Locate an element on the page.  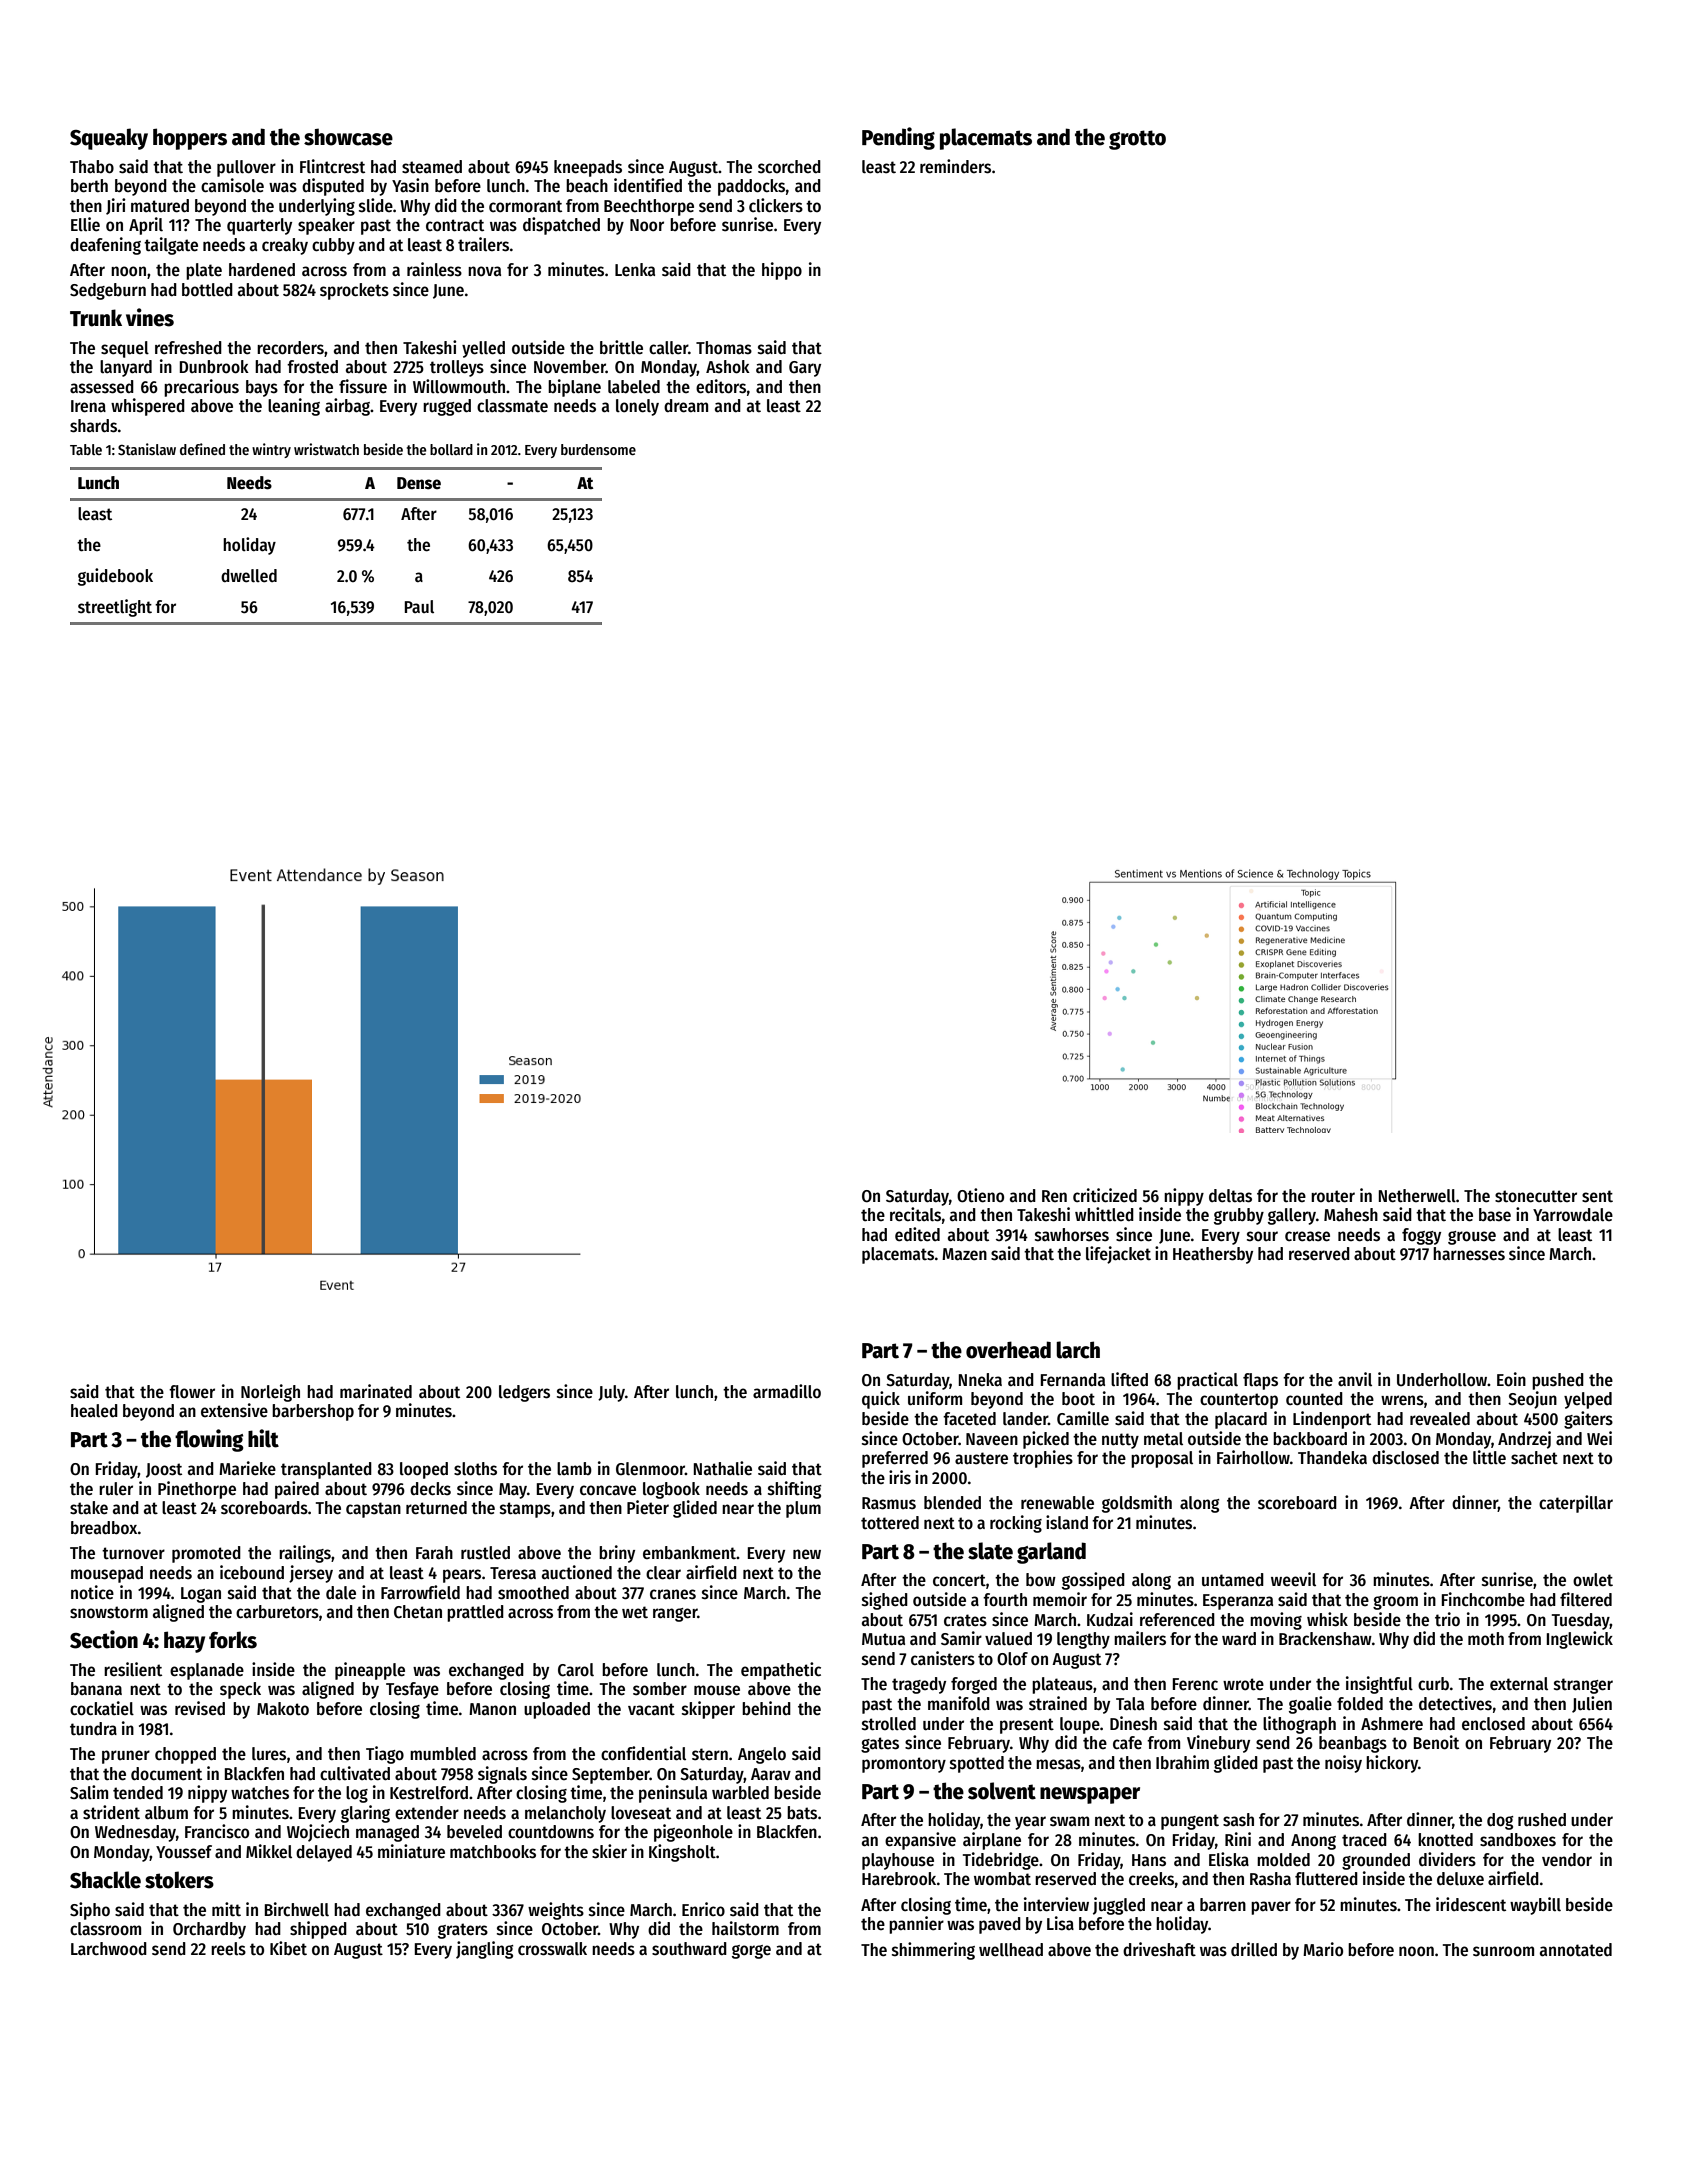
streetlight is located at coordinates (115, 608).
